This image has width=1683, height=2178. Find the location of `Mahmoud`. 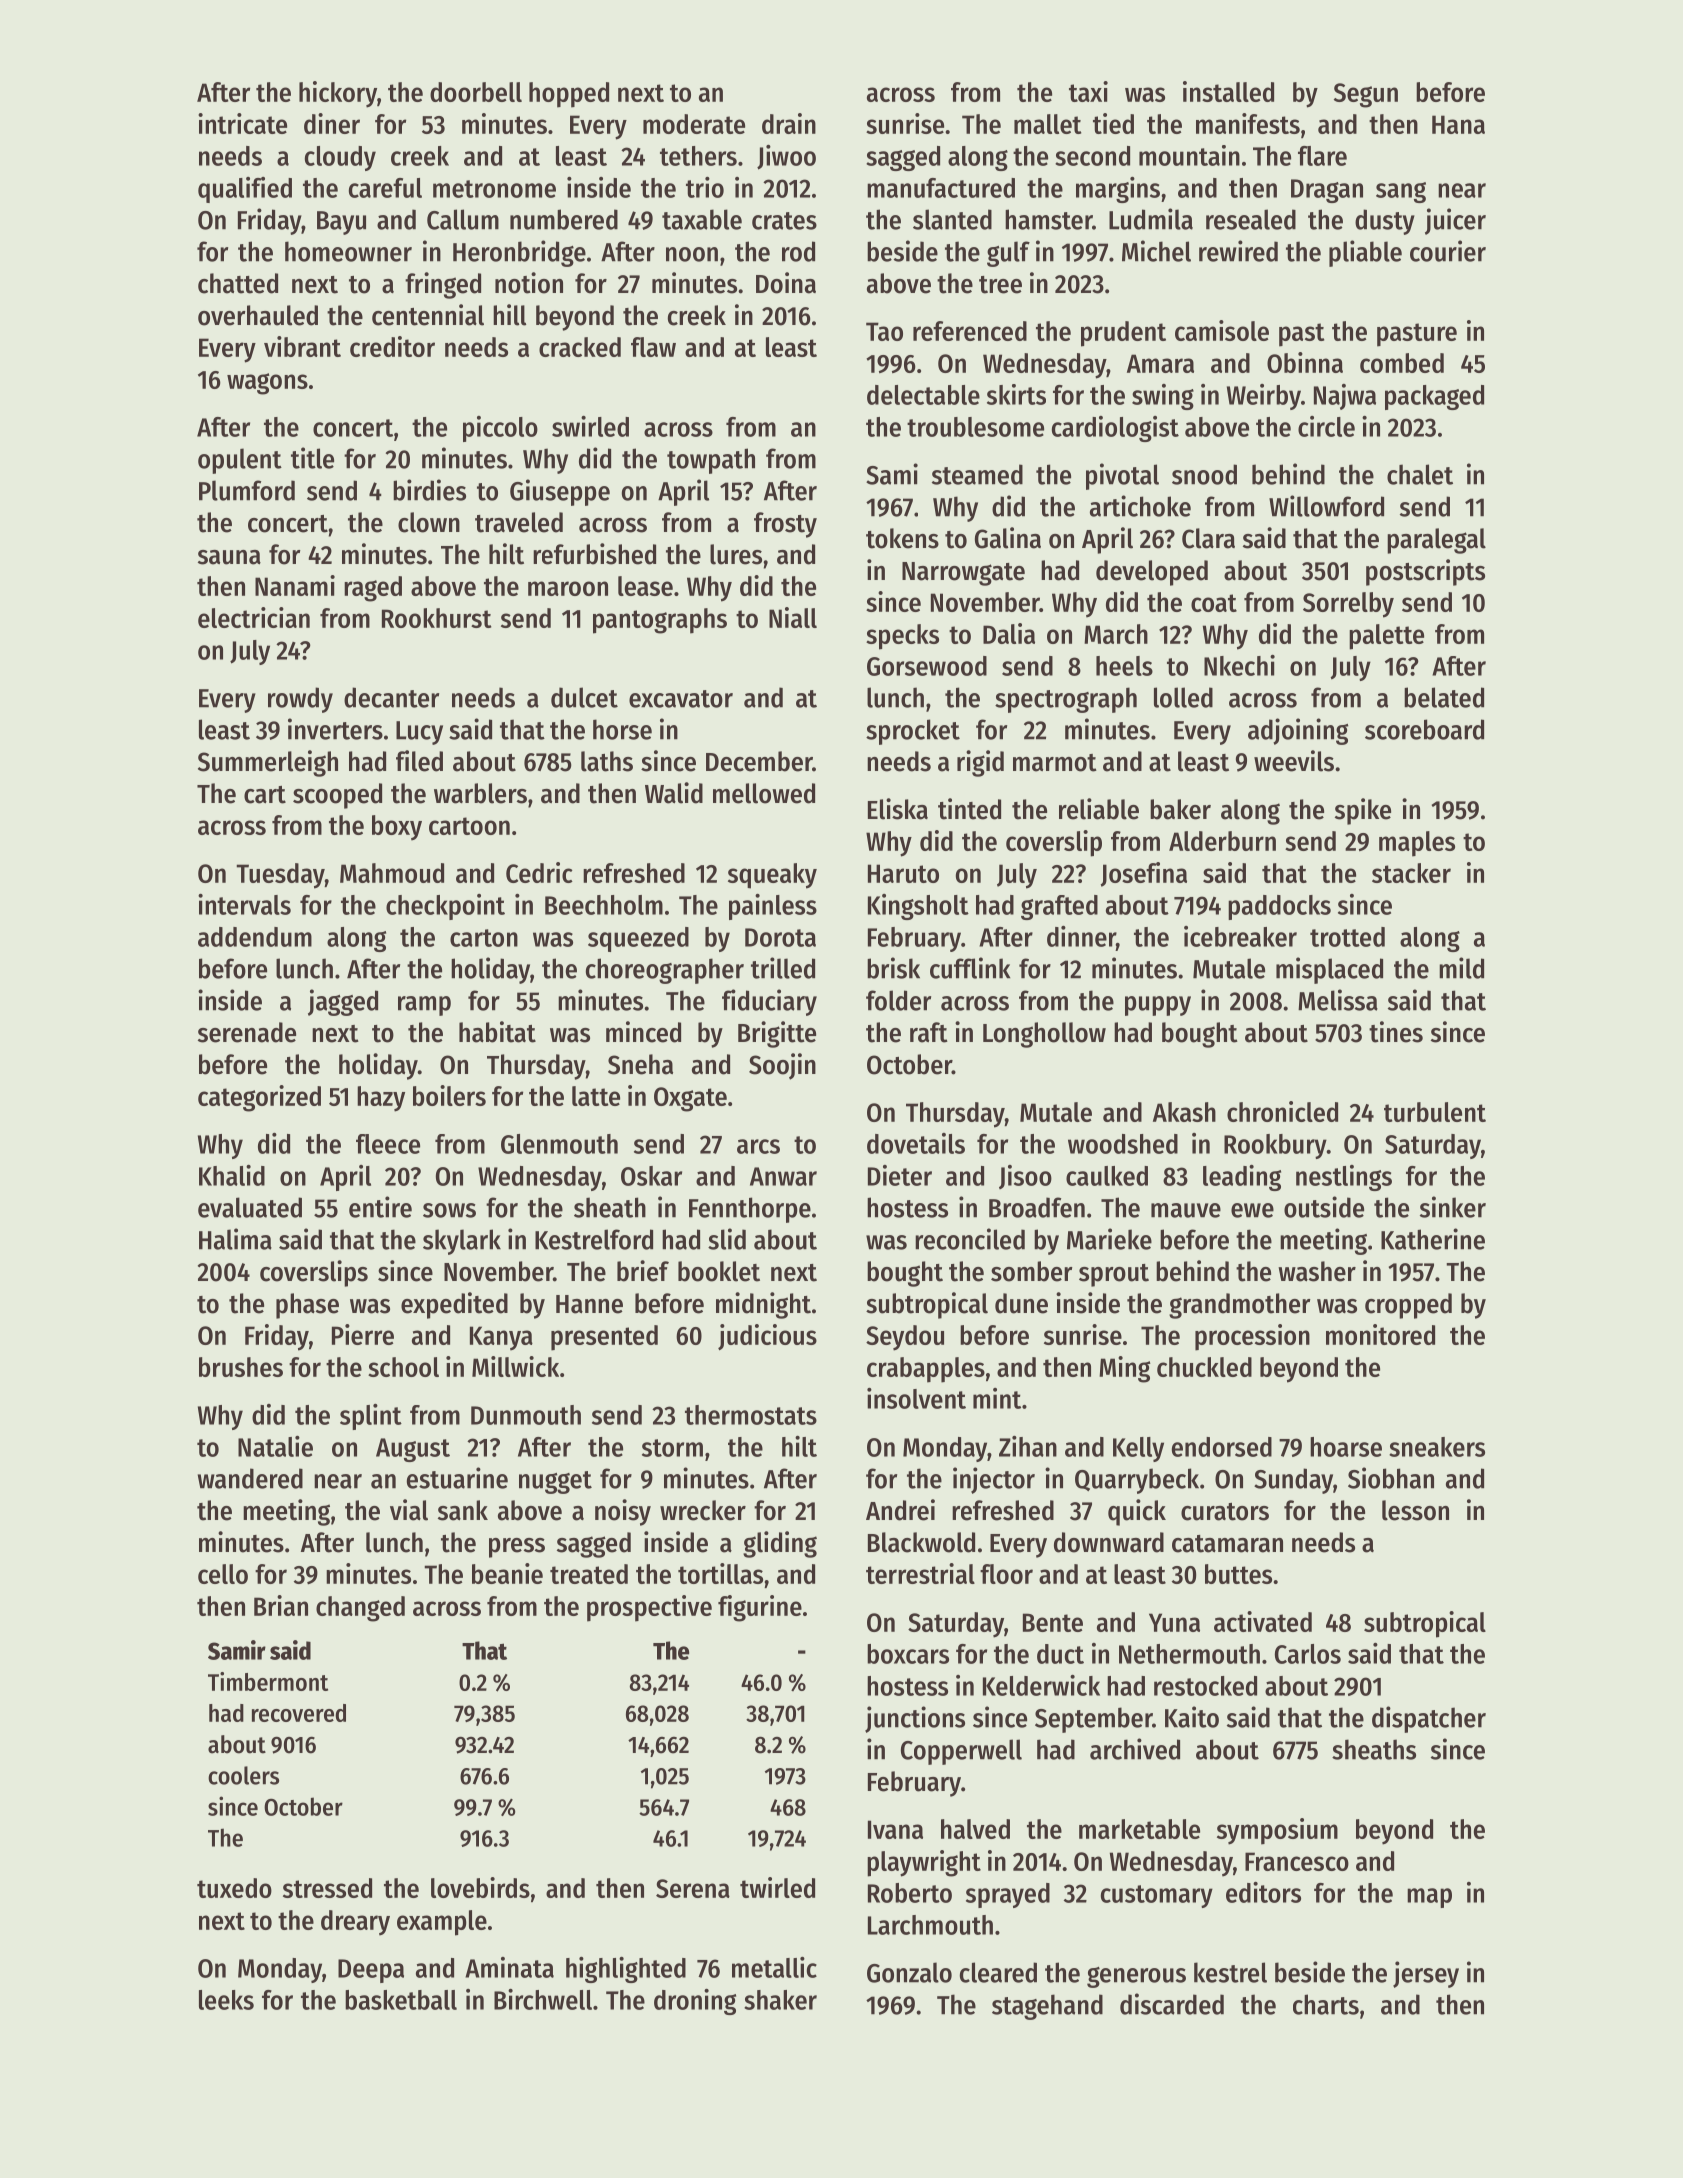

Mahmoud is located at coordinates (392, 873).
